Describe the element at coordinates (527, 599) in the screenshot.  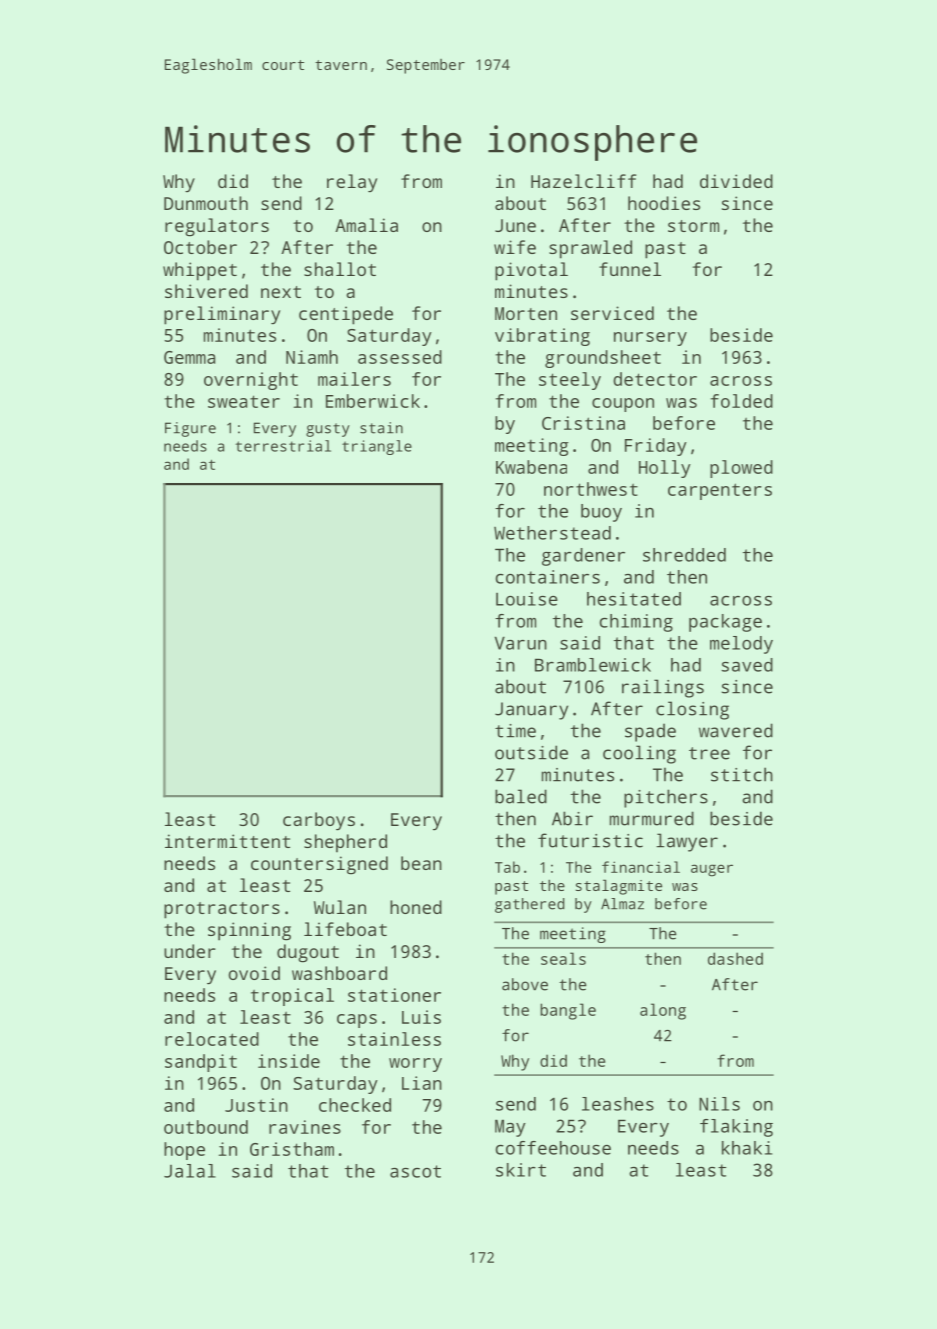
I see `Louise` at that location.
